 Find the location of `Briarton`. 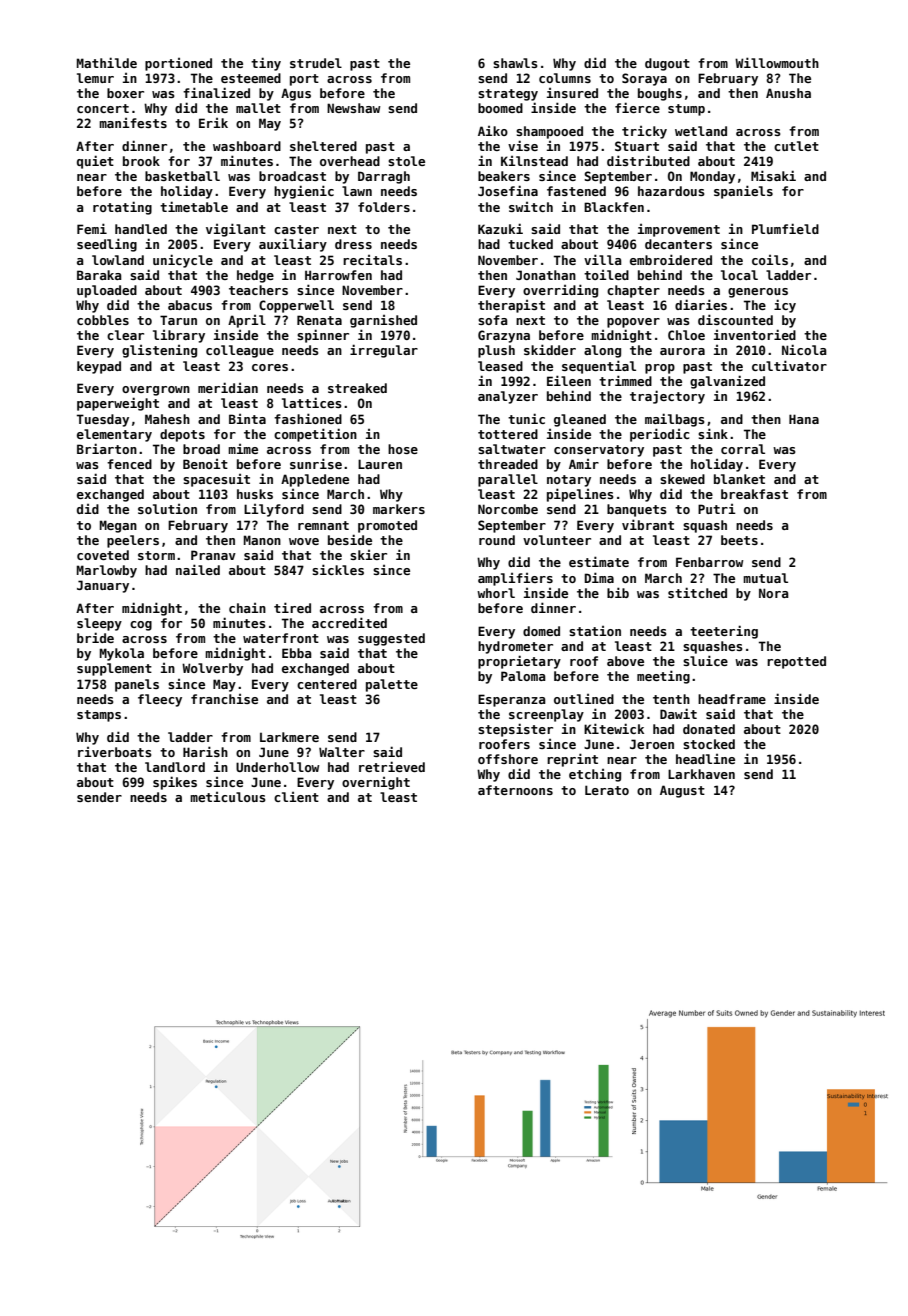

Briarton is located at coordinates (107, 448).
